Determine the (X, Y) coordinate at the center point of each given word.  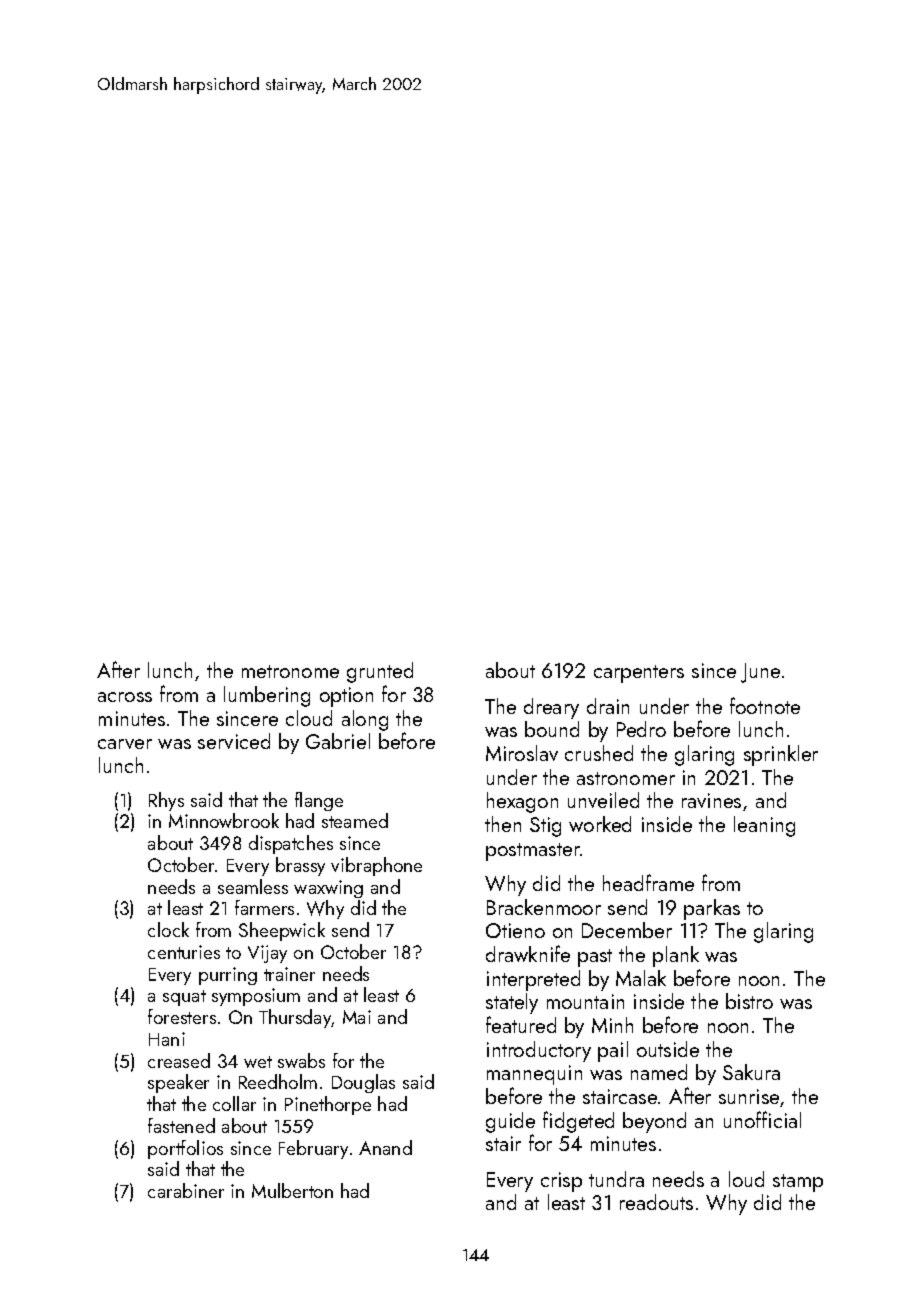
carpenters (639, 674)
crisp (561, 1182)
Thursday (295, 1018)
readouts (656, 1202)
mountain (585, 1001)
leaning (764, 826)
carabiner (186, 1190)
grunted (380, 672)
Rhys (166, 801)
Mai (357, 1017)
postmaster (533, 852)
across (125, 697)
